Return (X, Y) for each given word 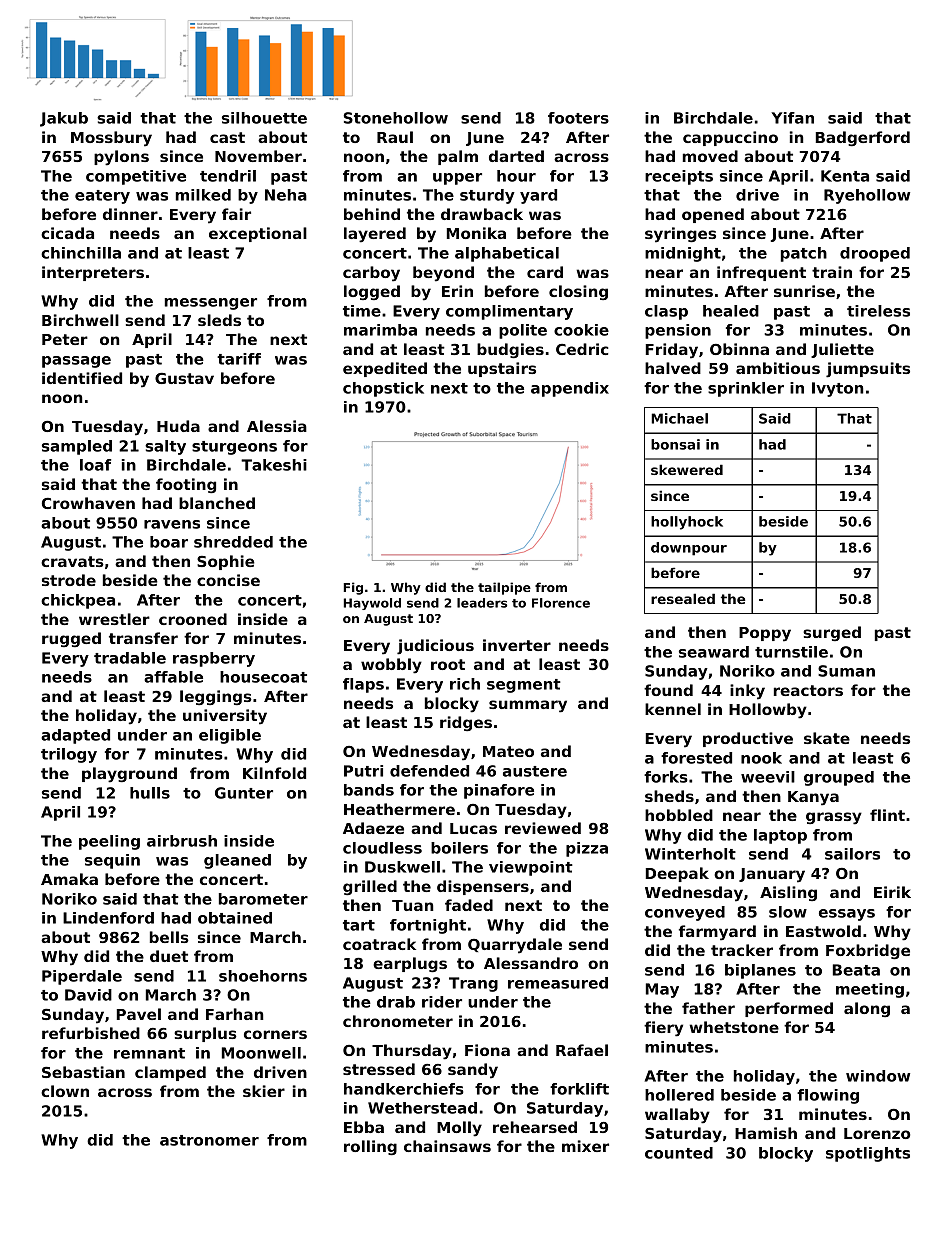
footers (578, 118)
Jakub (64, 119)
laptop (780, 836)
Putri (363, 771)
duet (169, 956)
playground (129, 775)
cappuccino (730, 138)
